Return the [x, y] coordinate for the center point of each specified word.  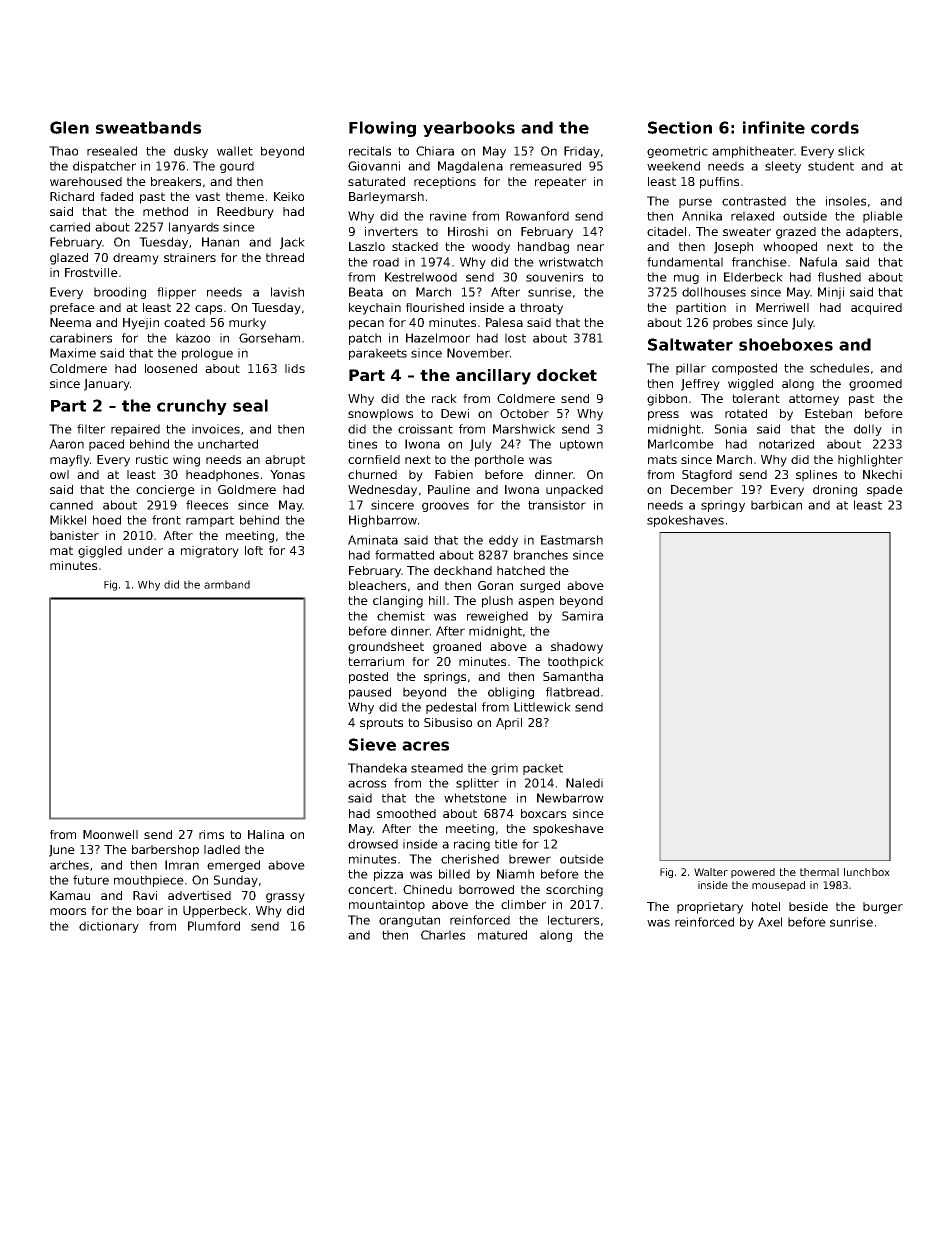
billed [454, 874]
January [107, 385]
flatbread [572, 692]
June [62, 851]
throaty [541, 309]
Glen [69, 127]
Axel [770, 922]
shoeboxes [786, 344]
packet [543, 769]
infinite [774, 127]
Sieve [372, 744]
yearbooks [469, 129]
